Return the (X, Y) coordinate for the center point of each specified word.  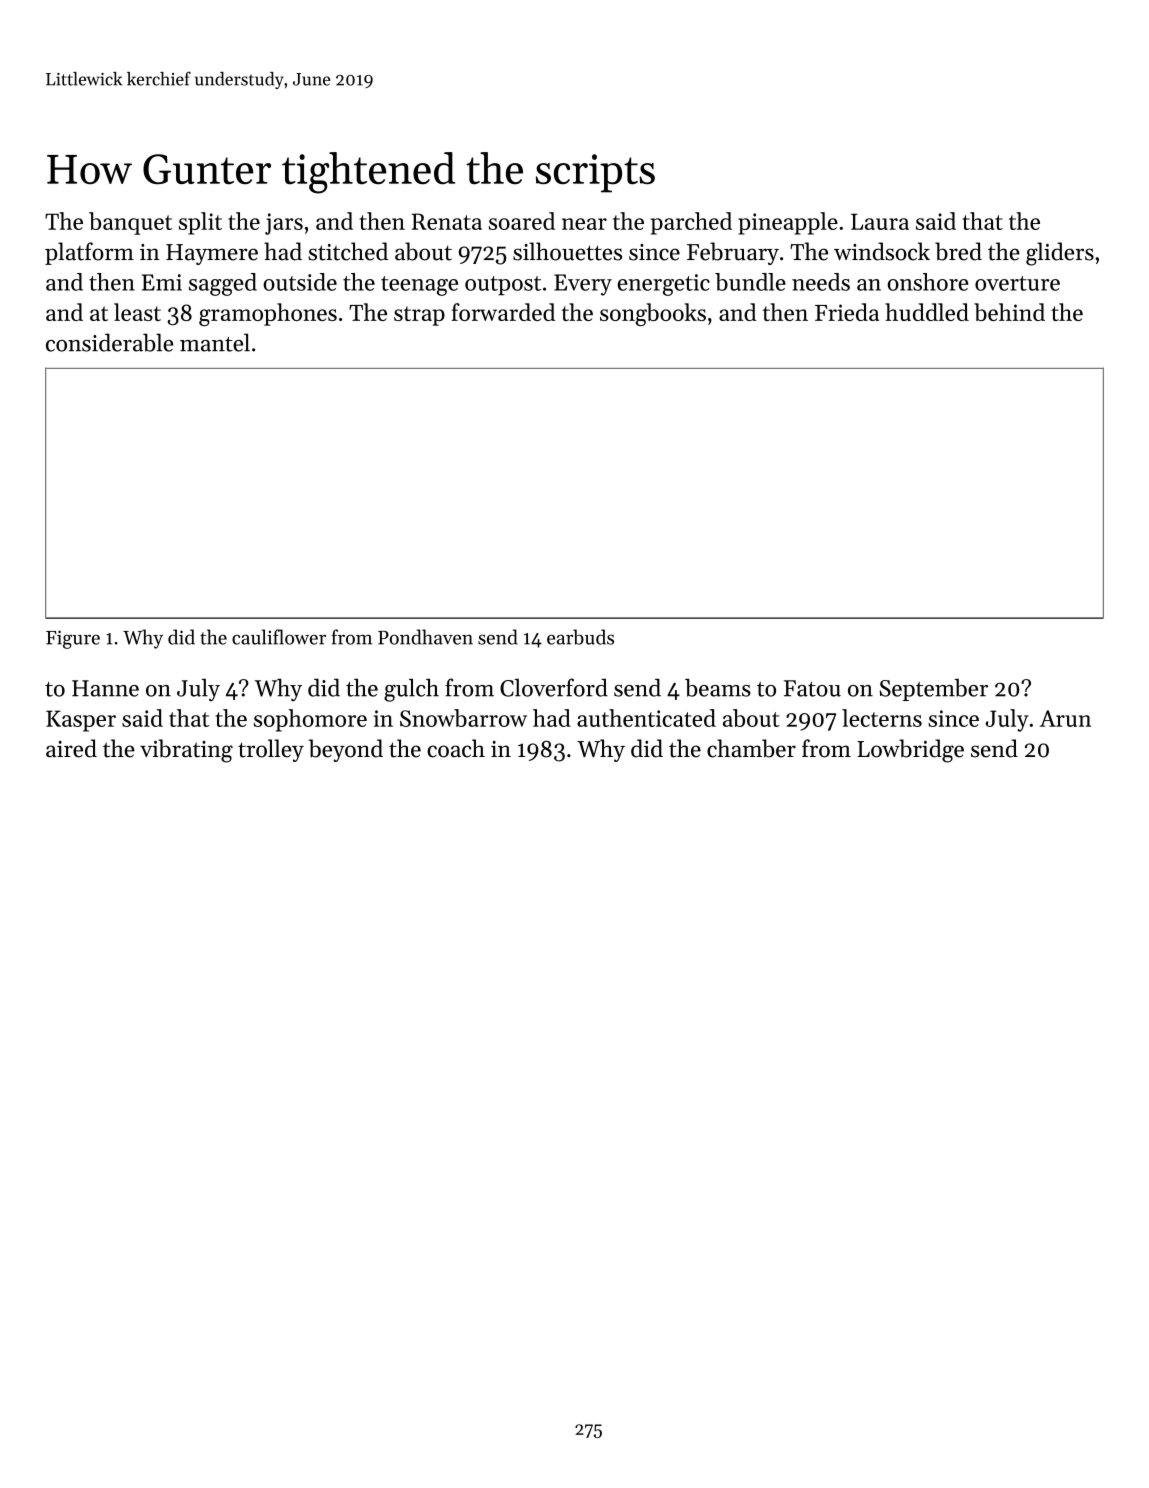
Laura (880, 221)
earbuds (580, 637)
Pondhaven (425, 637)
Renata (447, 221)
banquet (130, 223)
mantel (215, 342)
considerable (109, 342)
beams (718, 688)
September (934, 690)
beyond (346, 750)
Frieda (847, 312)
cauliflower (279, 637)
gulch (411, 690)
